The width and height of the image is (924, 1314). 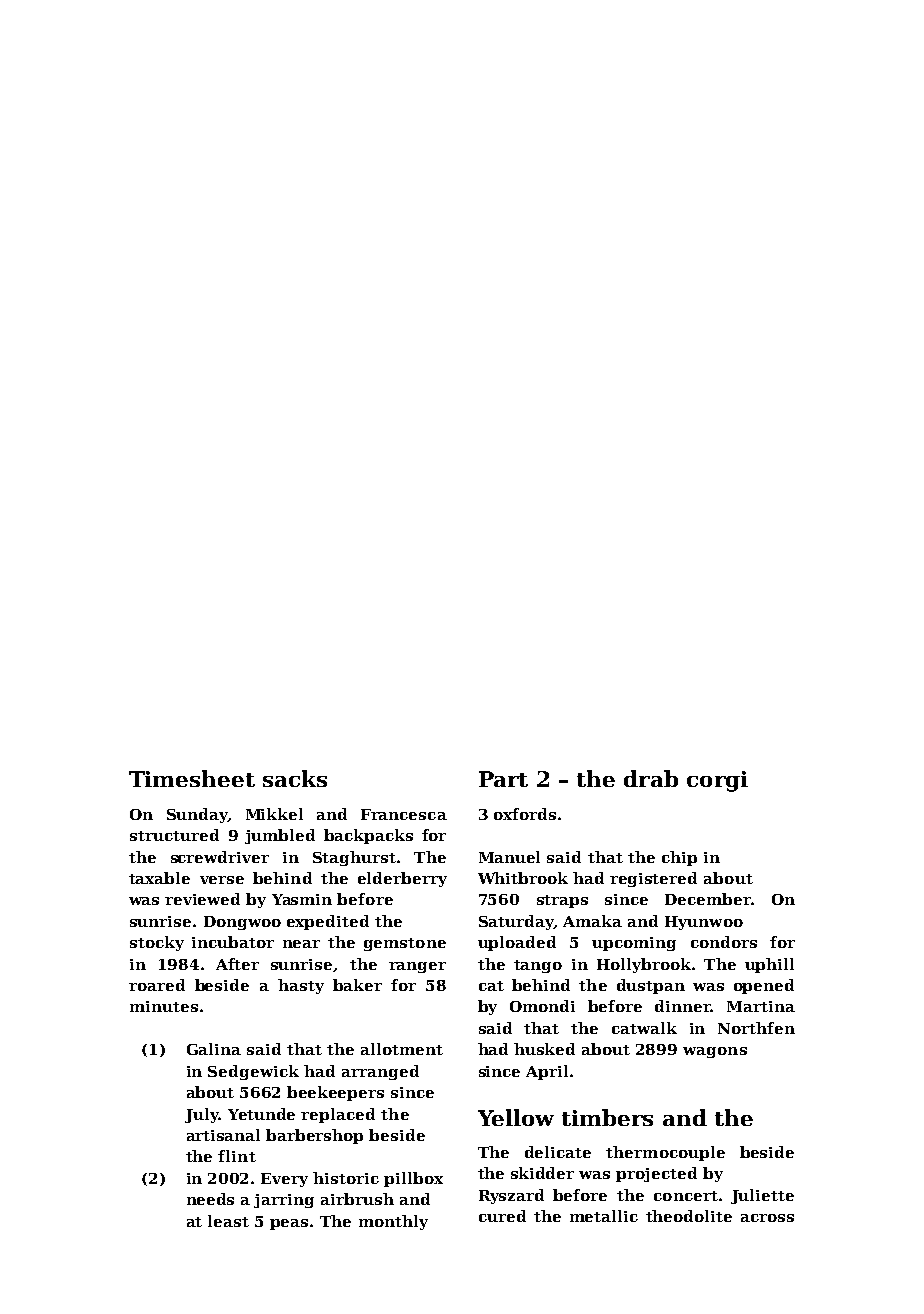 I want to click on stocky, so click(x=157, y=943).
